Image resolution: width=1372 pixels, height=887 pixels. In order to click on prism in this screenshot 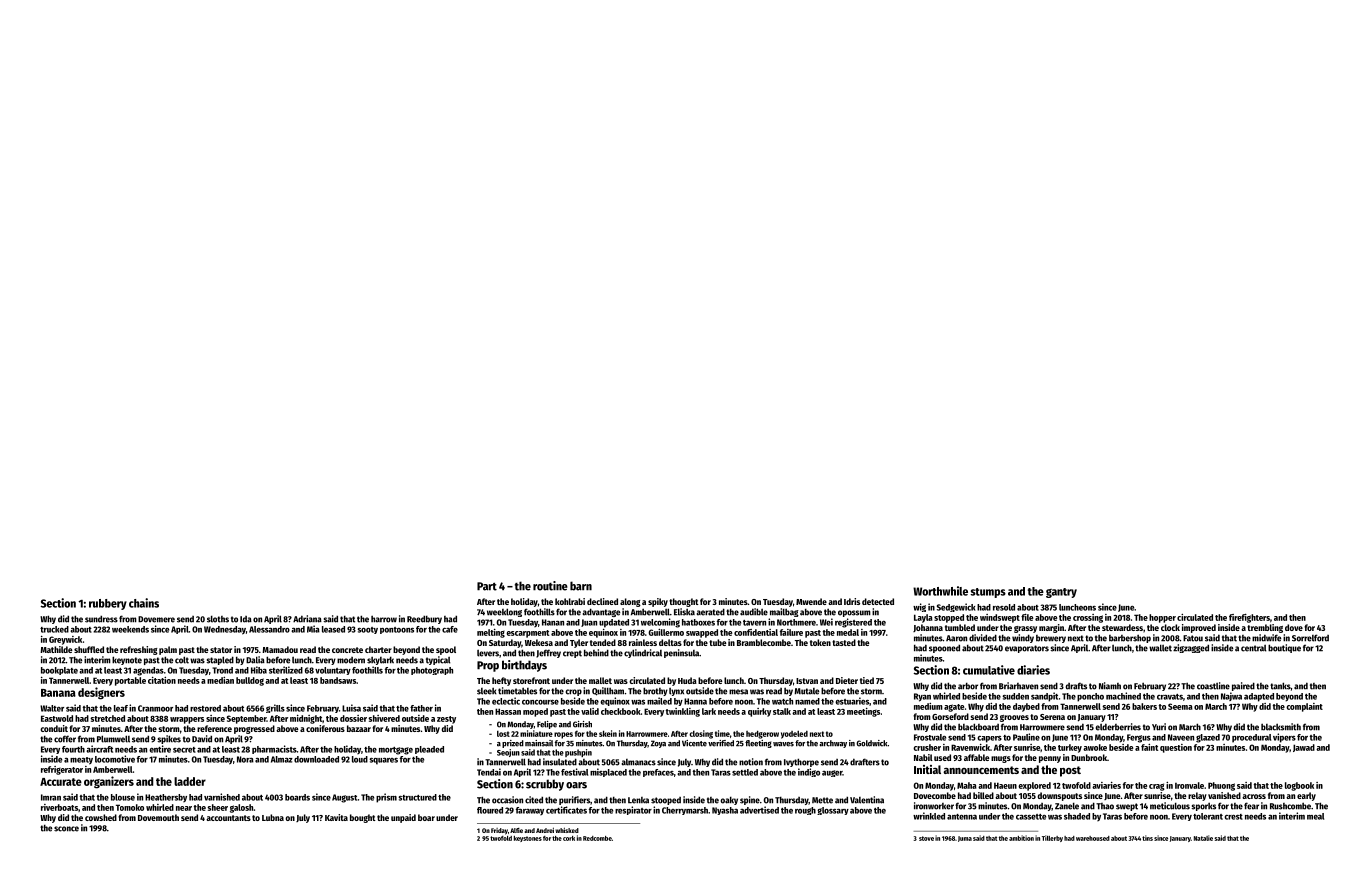, I will do `click(386, 798)`.
